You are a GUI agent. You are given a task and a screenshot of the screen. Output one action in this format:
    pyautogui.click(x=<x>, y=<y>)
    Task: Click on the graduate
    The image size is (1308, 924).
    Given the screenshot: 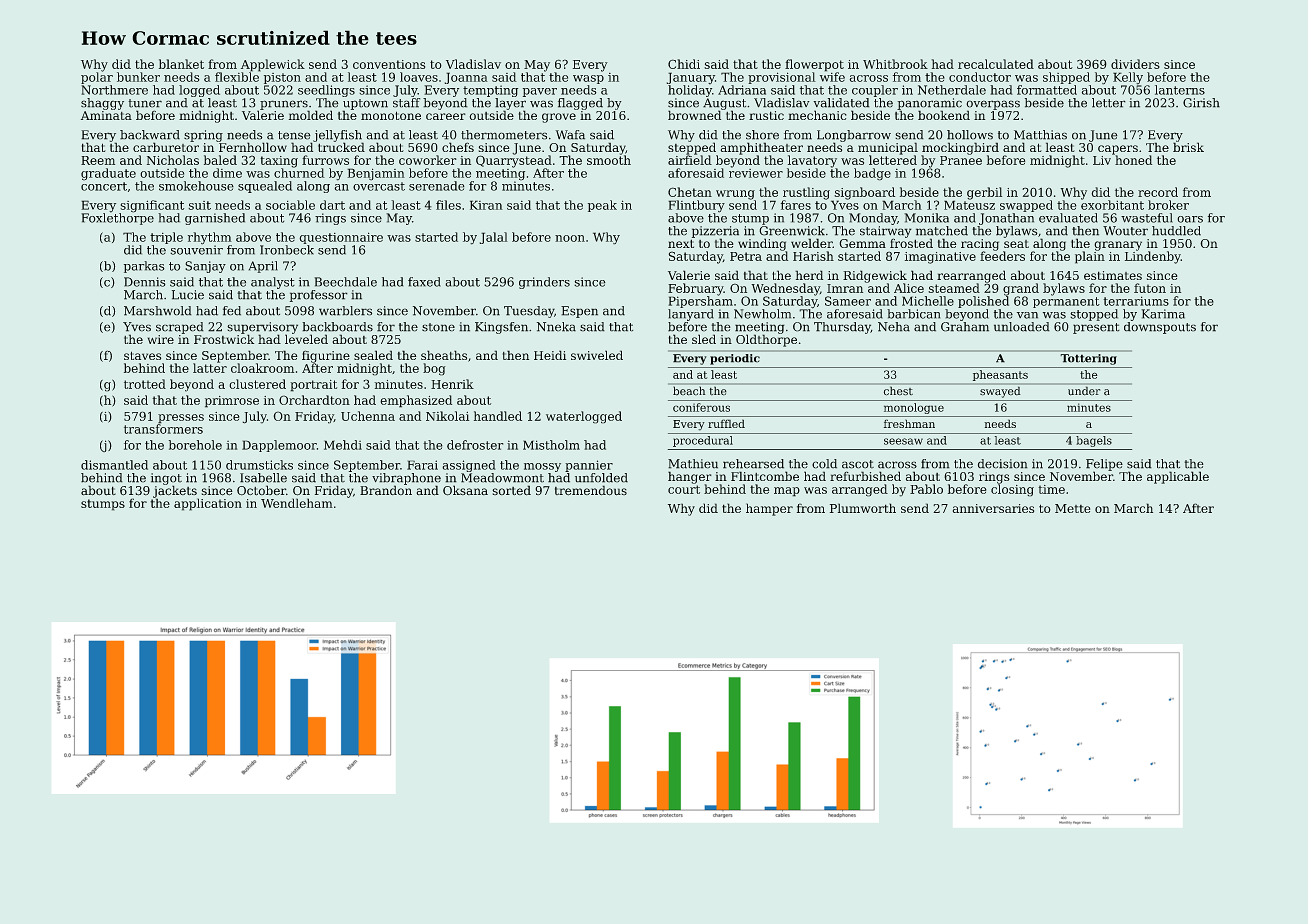 What is the action you would take?
    pyautogui.click(x=108, y=174)
